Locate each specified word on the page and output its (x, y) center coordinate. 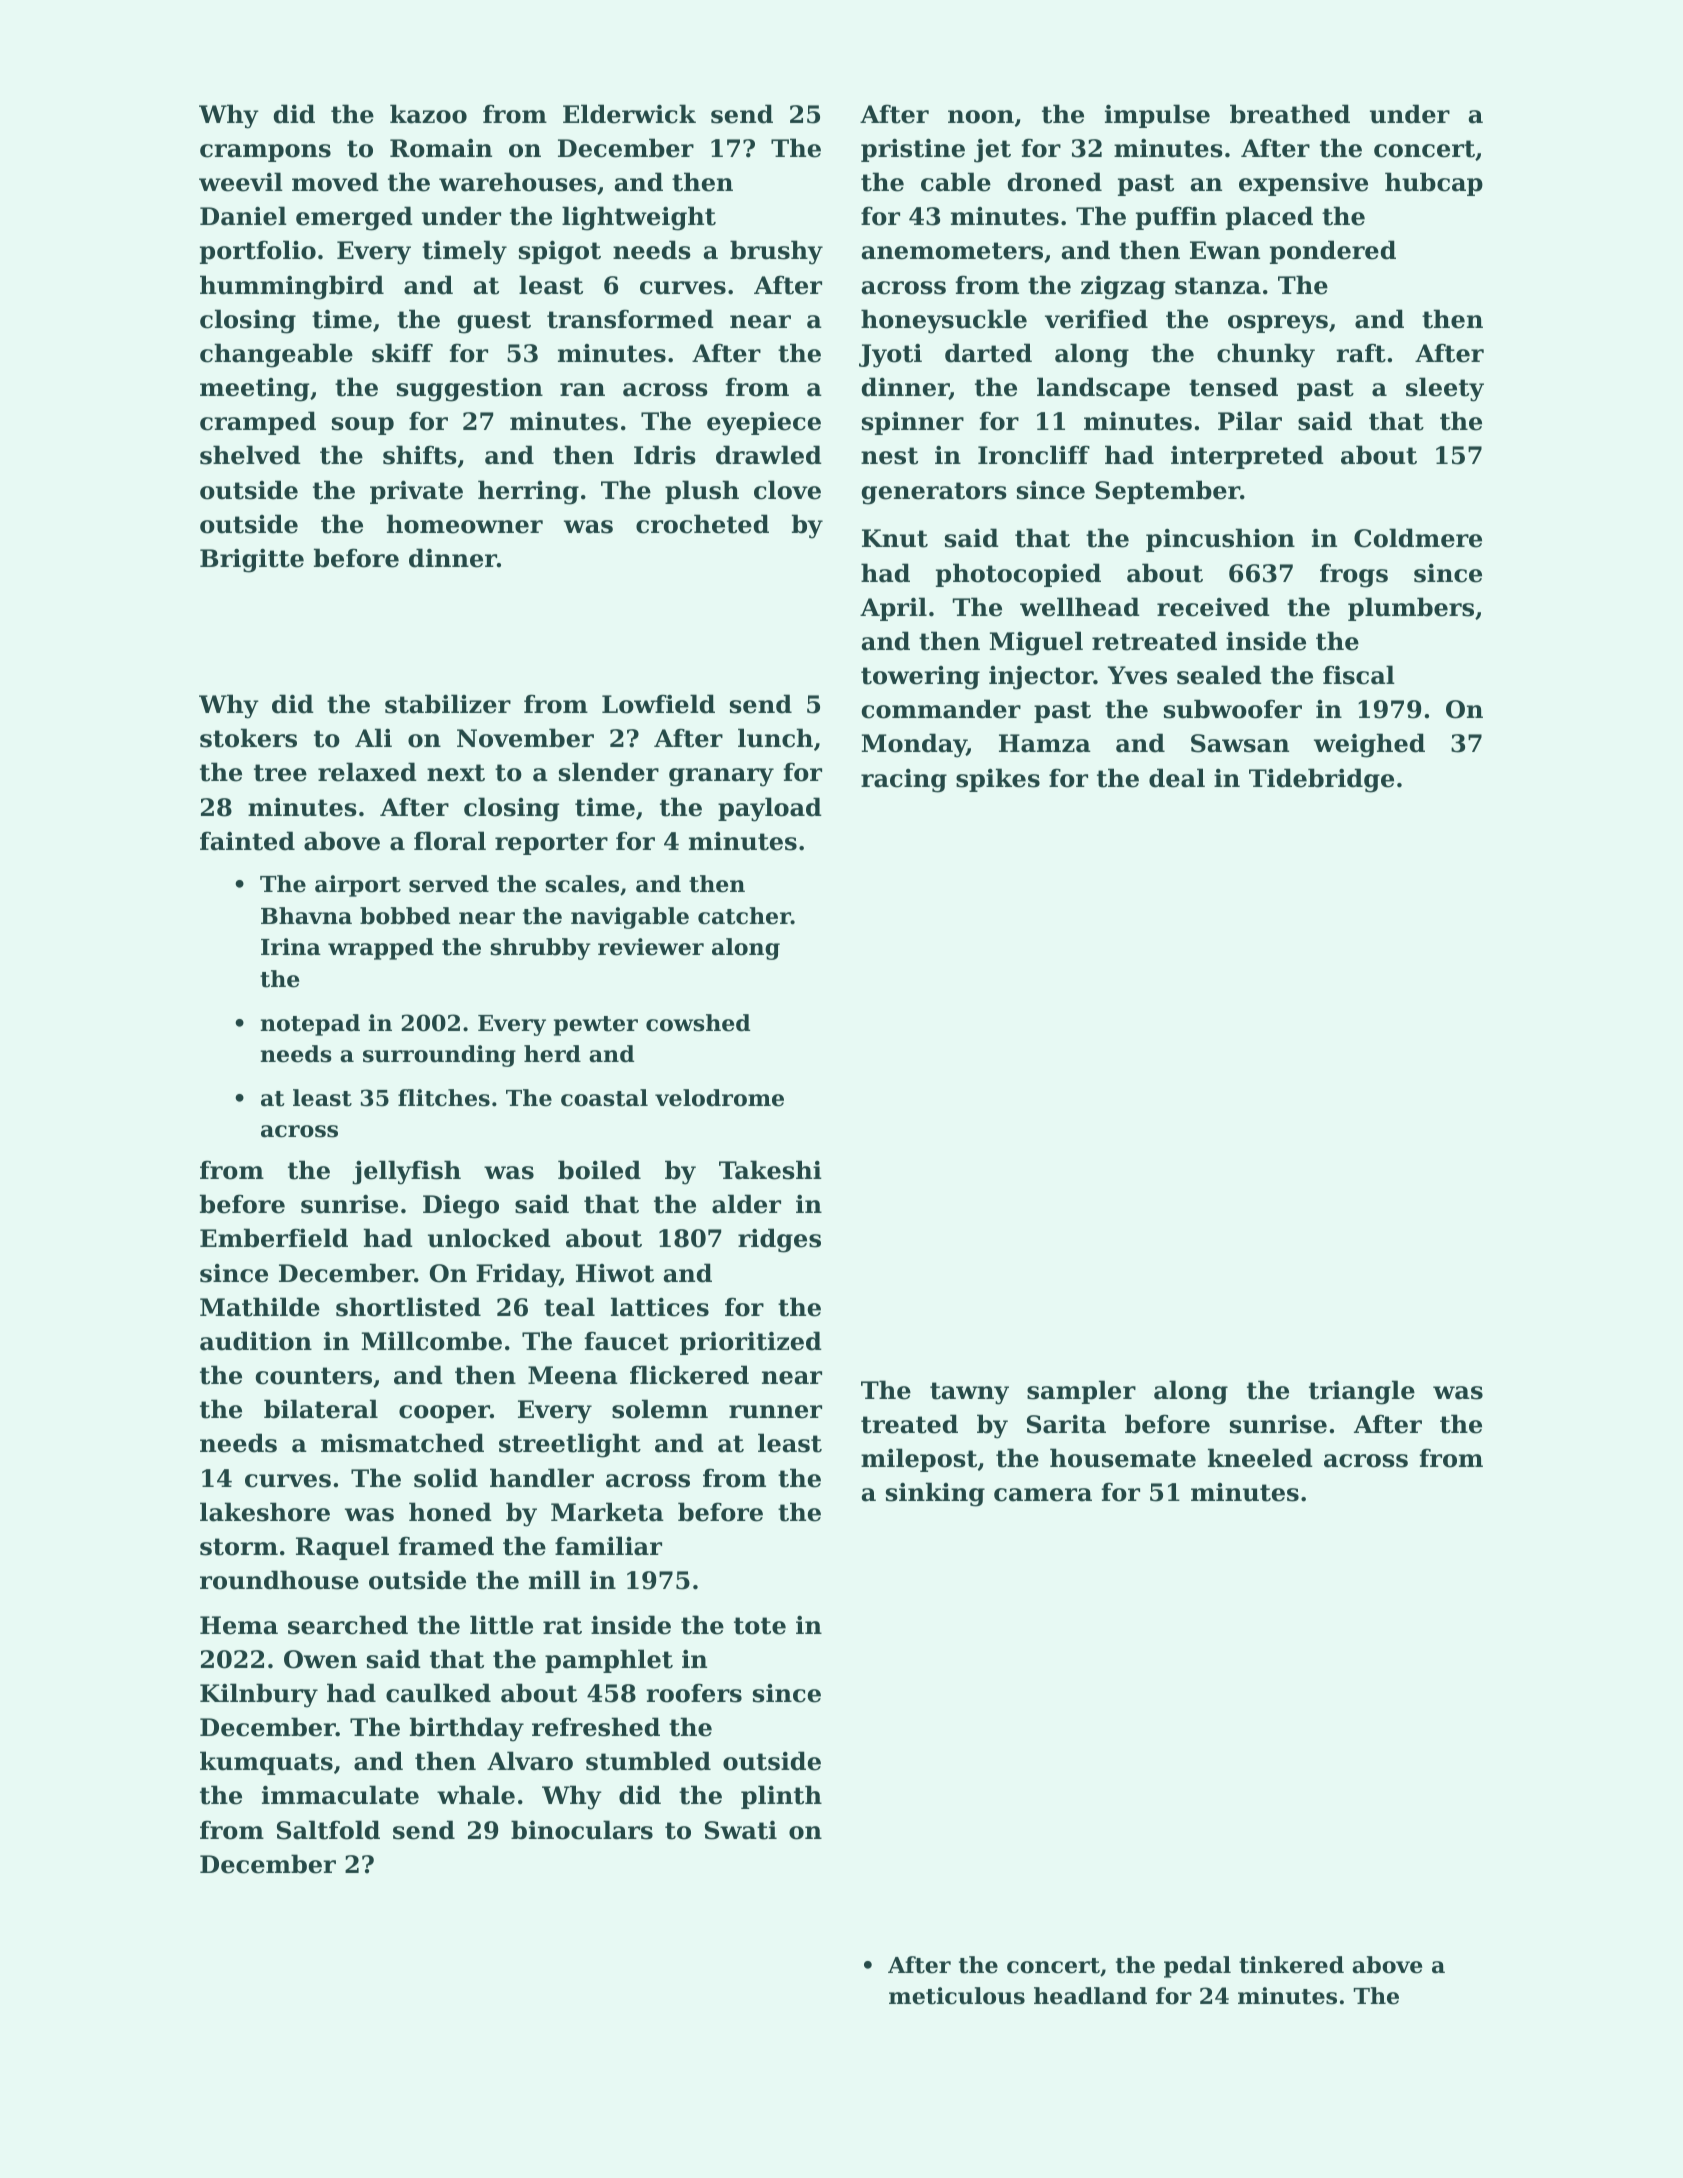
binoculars (582, 1830)
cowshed (698, 1023)
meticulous (957, 1996)
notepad (310, 1025)
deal (1177, 778)
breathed (1290, 114)
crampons (265, 153)
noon (981, 117)
